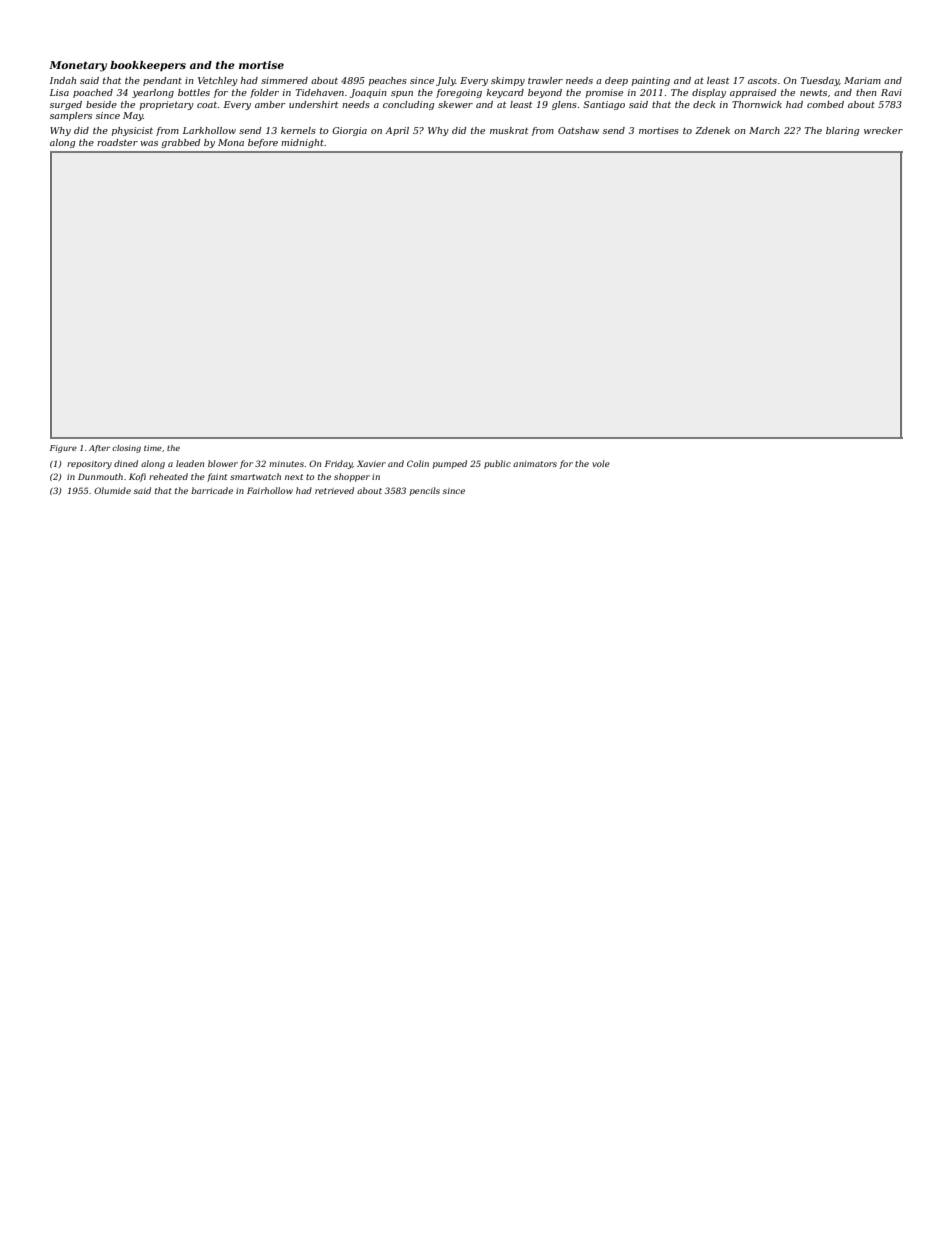 Image resolution: width=952 pixels, height=1233 pixels. Describe the element at coordinates (126, 449) in the page. I see `closing` at that location.
